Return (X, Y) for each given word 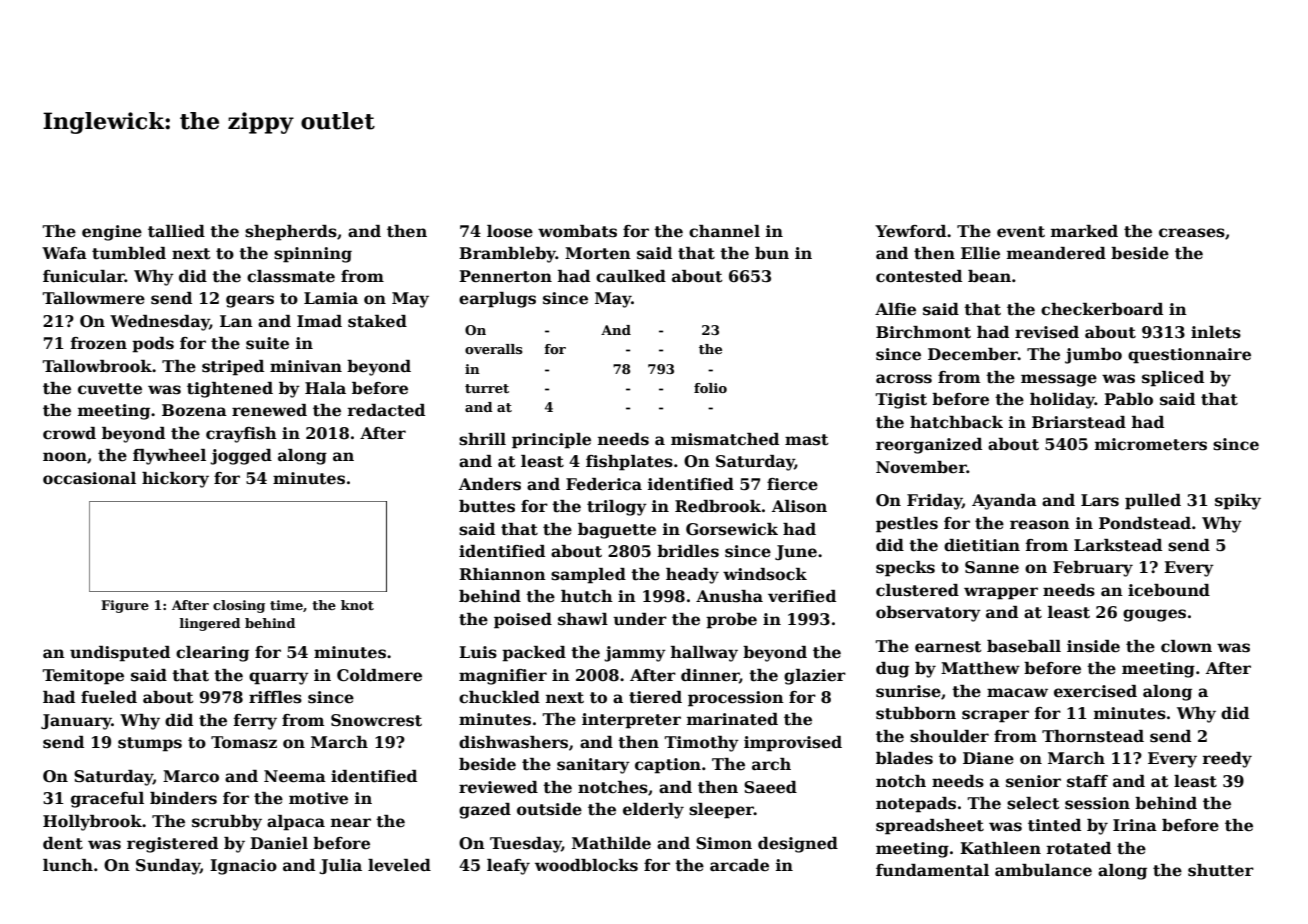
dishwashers (513, 742)
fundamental (932, 870)
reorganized (929, 446)
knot (357, 605)
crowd (69, 433)
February (1093, 569)
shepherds (291, 233)
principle (551, 441)
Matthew (980, 668)
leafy (508, 867)
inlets (1216, 332)
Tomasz (244, 742)
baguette (617, 531)
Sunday (168, 867)
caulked (631, 276)
